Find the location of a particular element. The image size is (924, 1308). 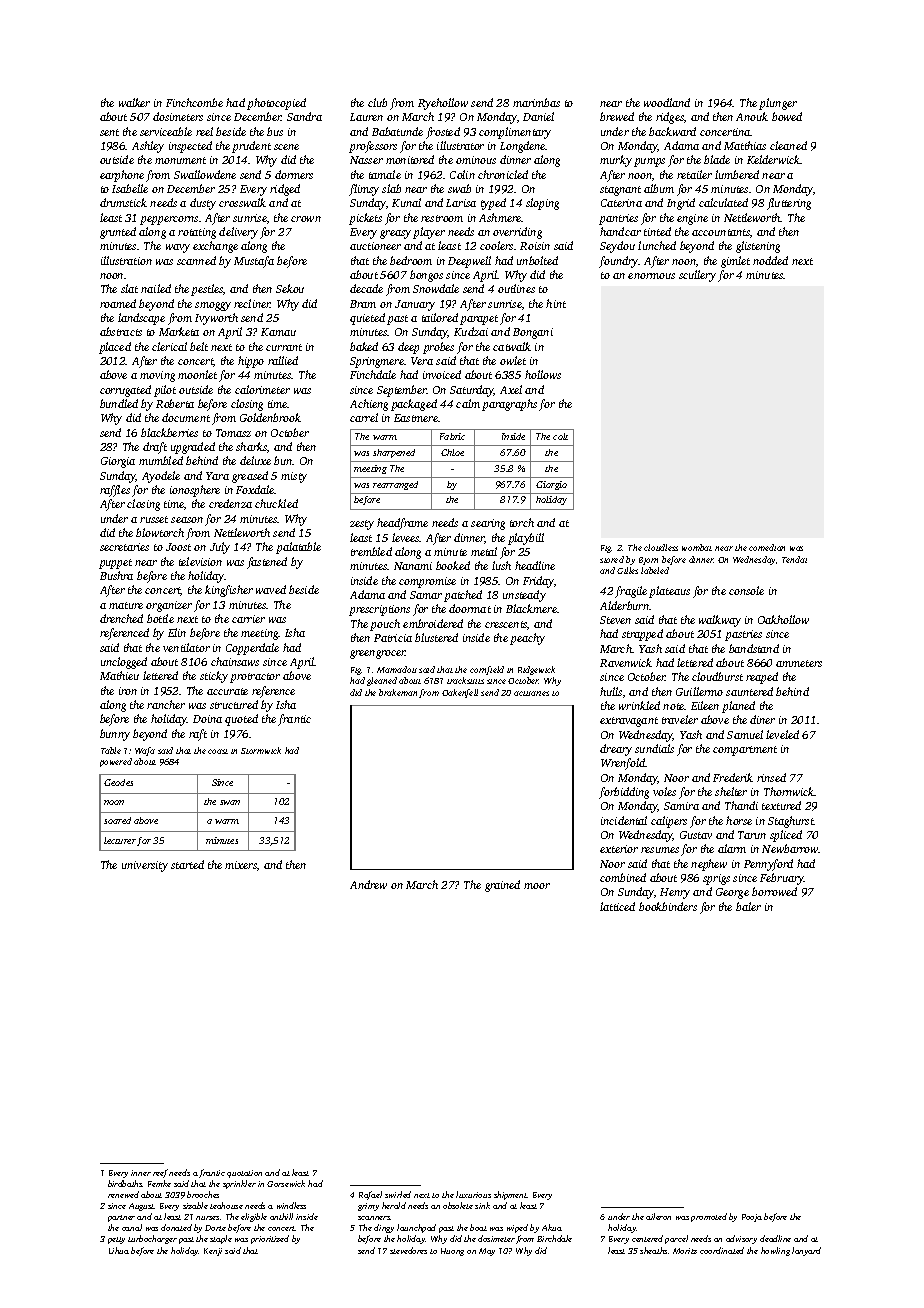

Anouk is located at coordinates (752, 116).
